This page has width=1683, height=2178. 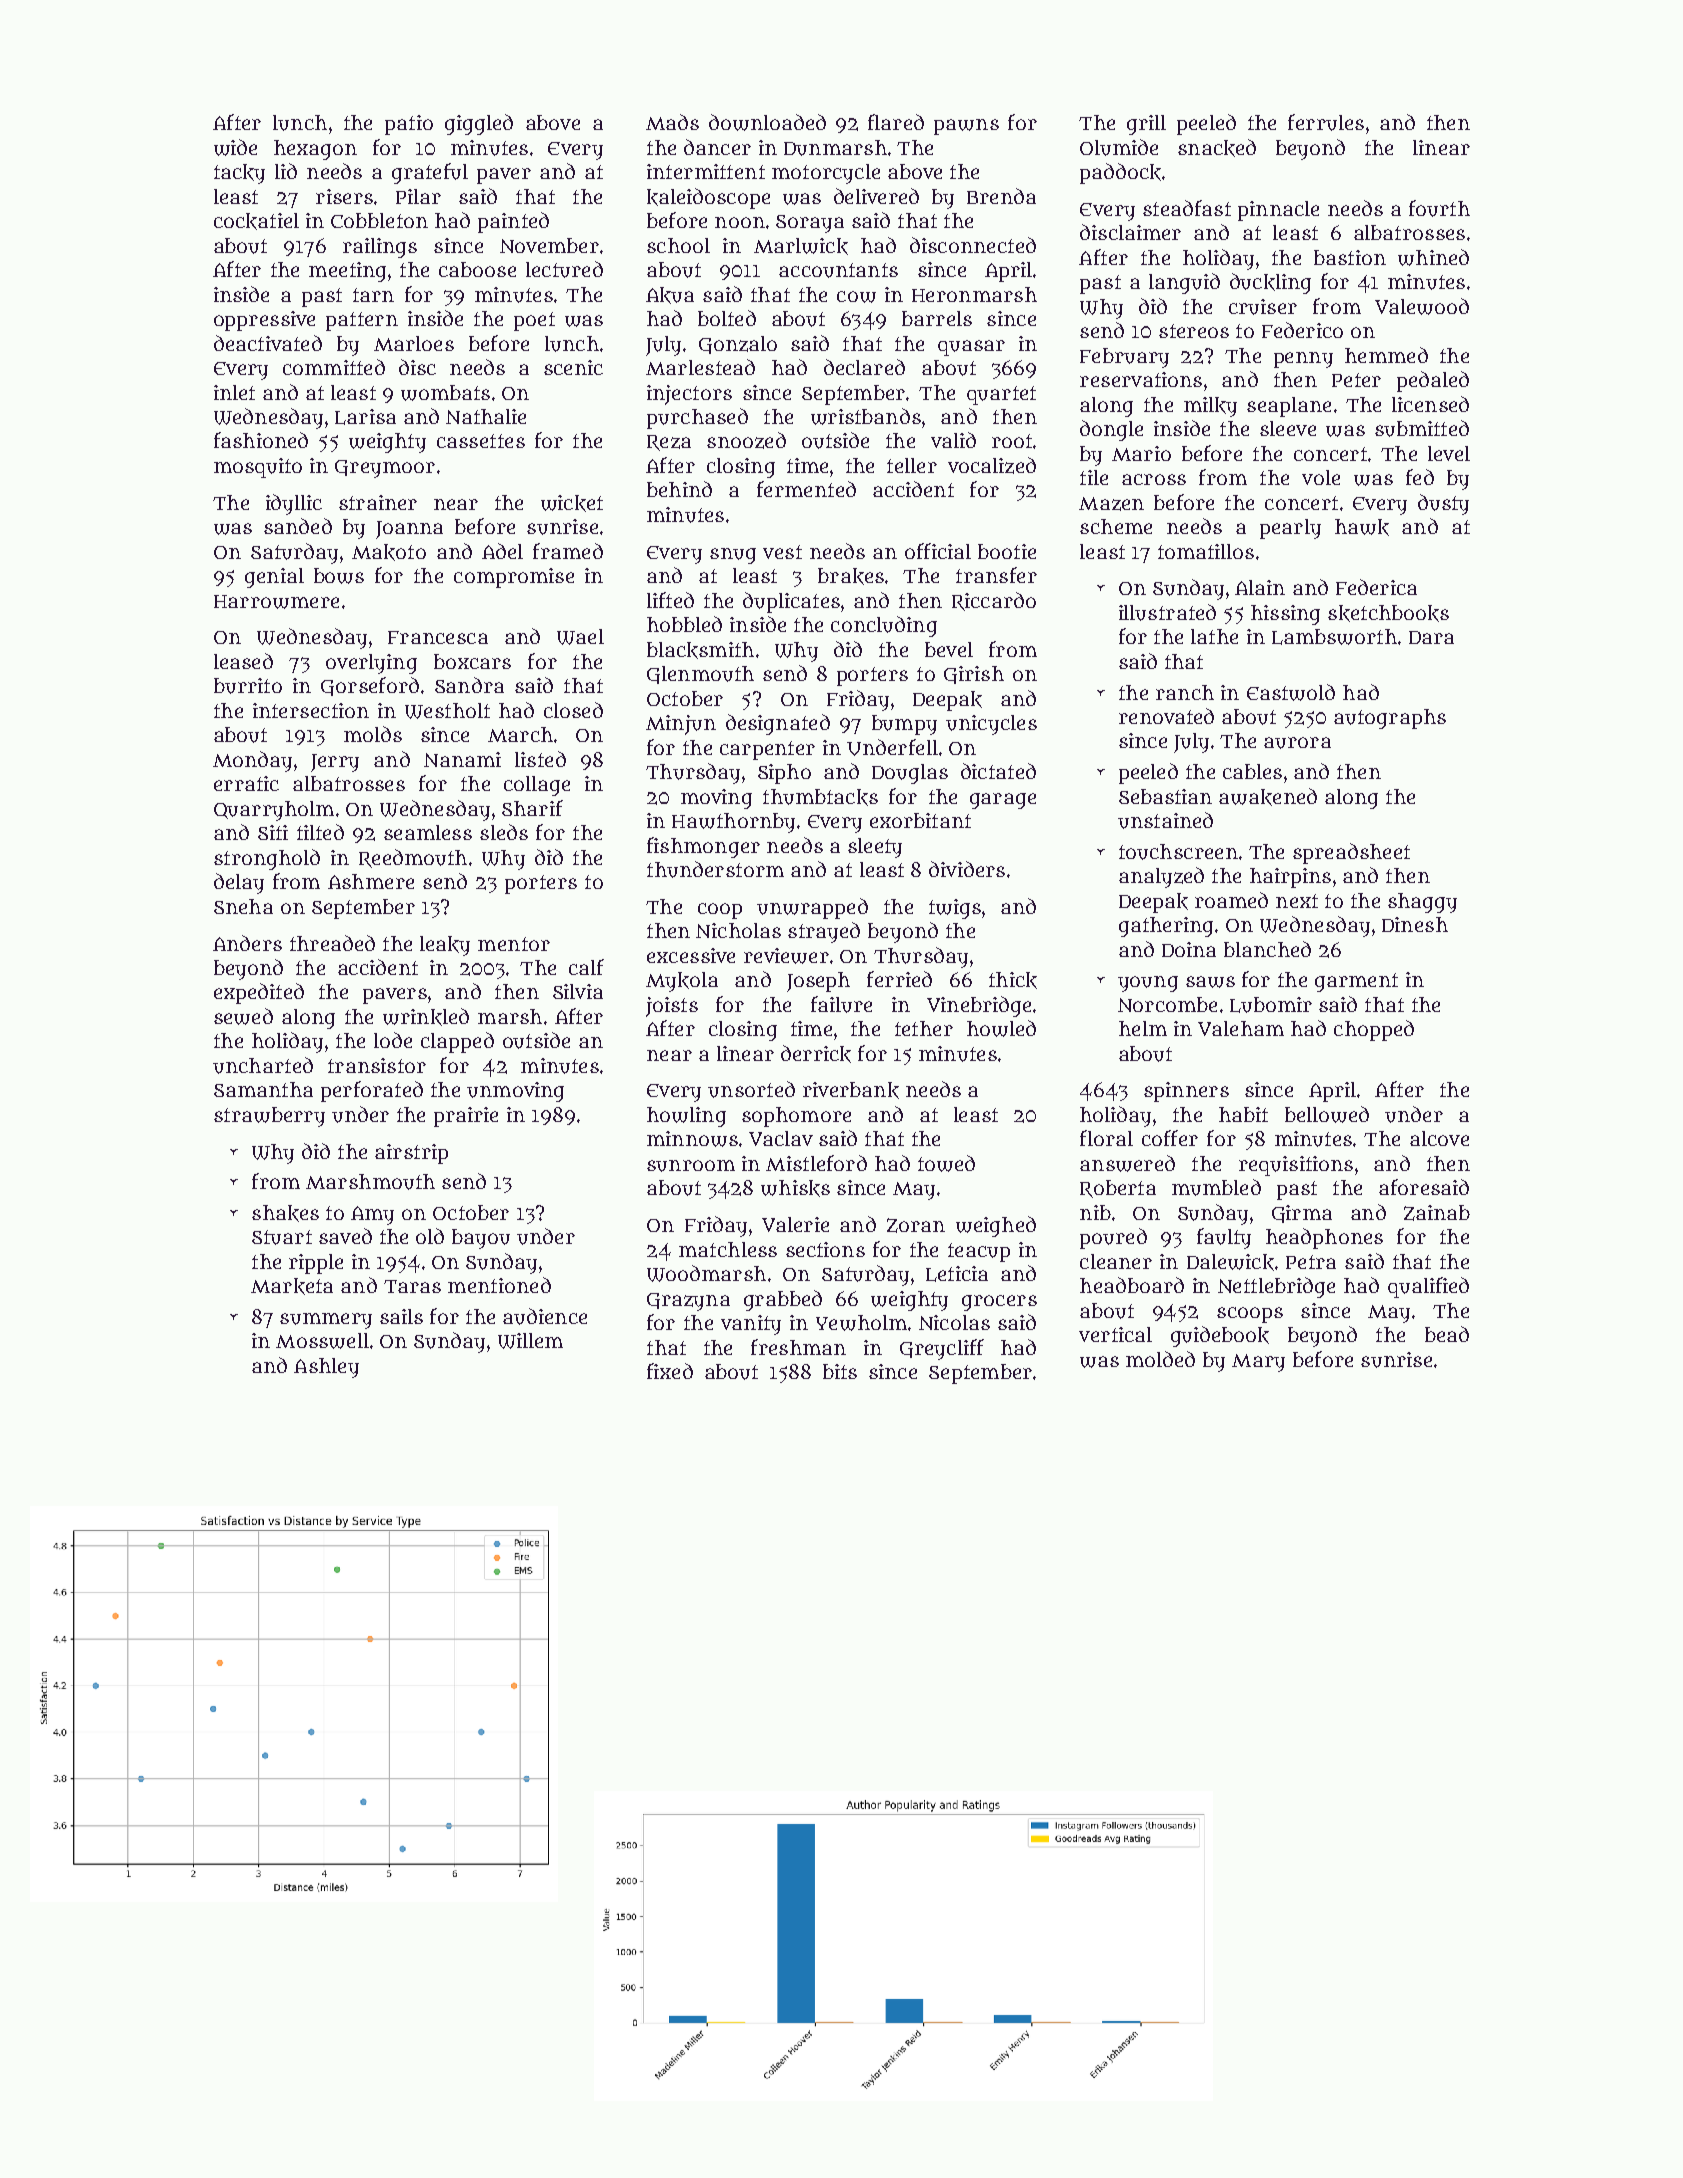 What do you see at coordinates (812, 908) in the page?
I see `unwrapped` at bounding box center [812, 908].
